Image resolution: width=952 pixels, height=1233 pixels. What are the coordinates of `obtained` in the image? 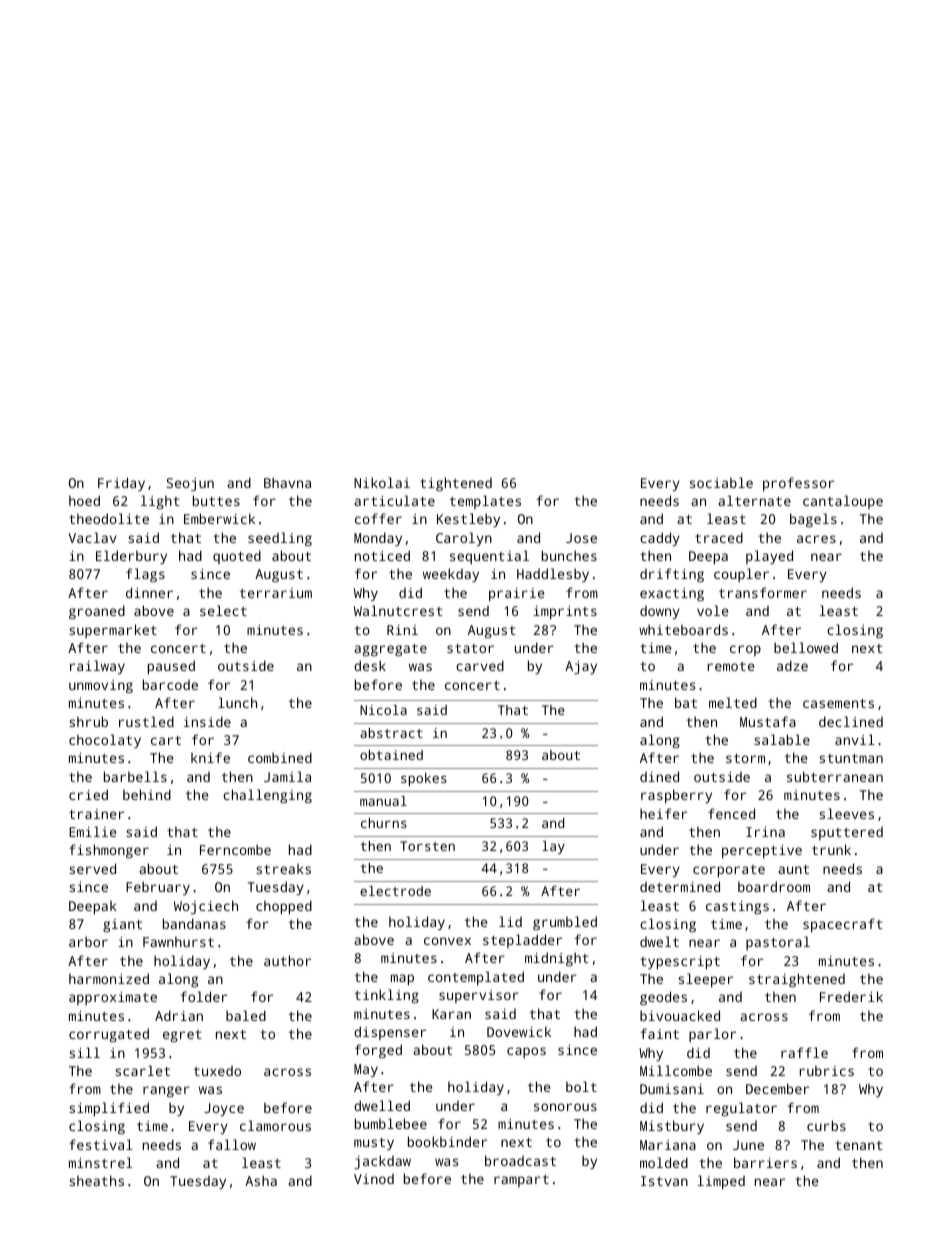 It's located at (391, 755).
